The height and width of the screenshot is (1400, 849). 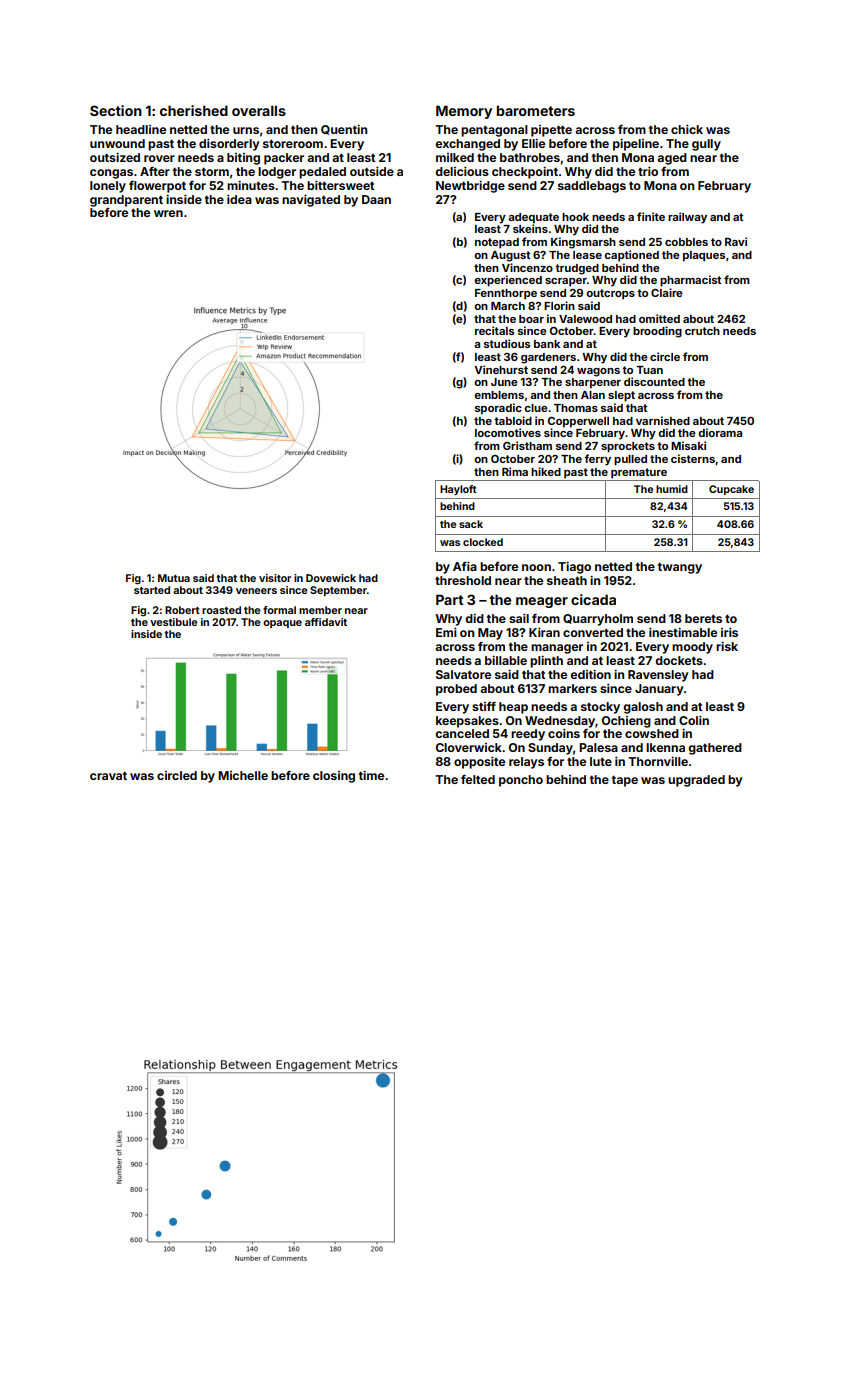 What do you see at coordinates (576, 408) in the screenshot?
I see `Thomas` at bounding box center [576, 408].
